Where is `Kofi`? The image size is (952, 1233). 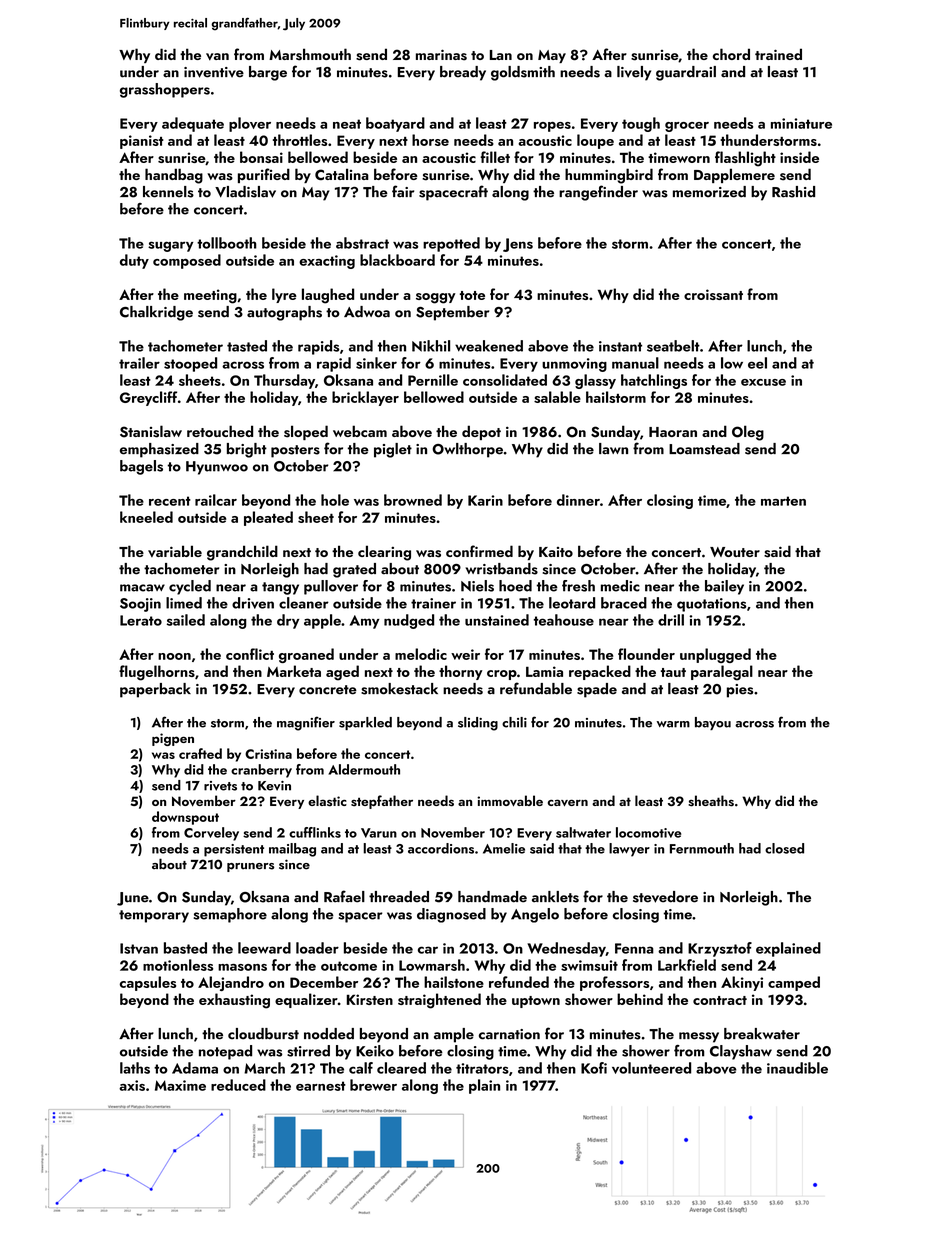
Kofi is located at coordinates (594, 1068).
